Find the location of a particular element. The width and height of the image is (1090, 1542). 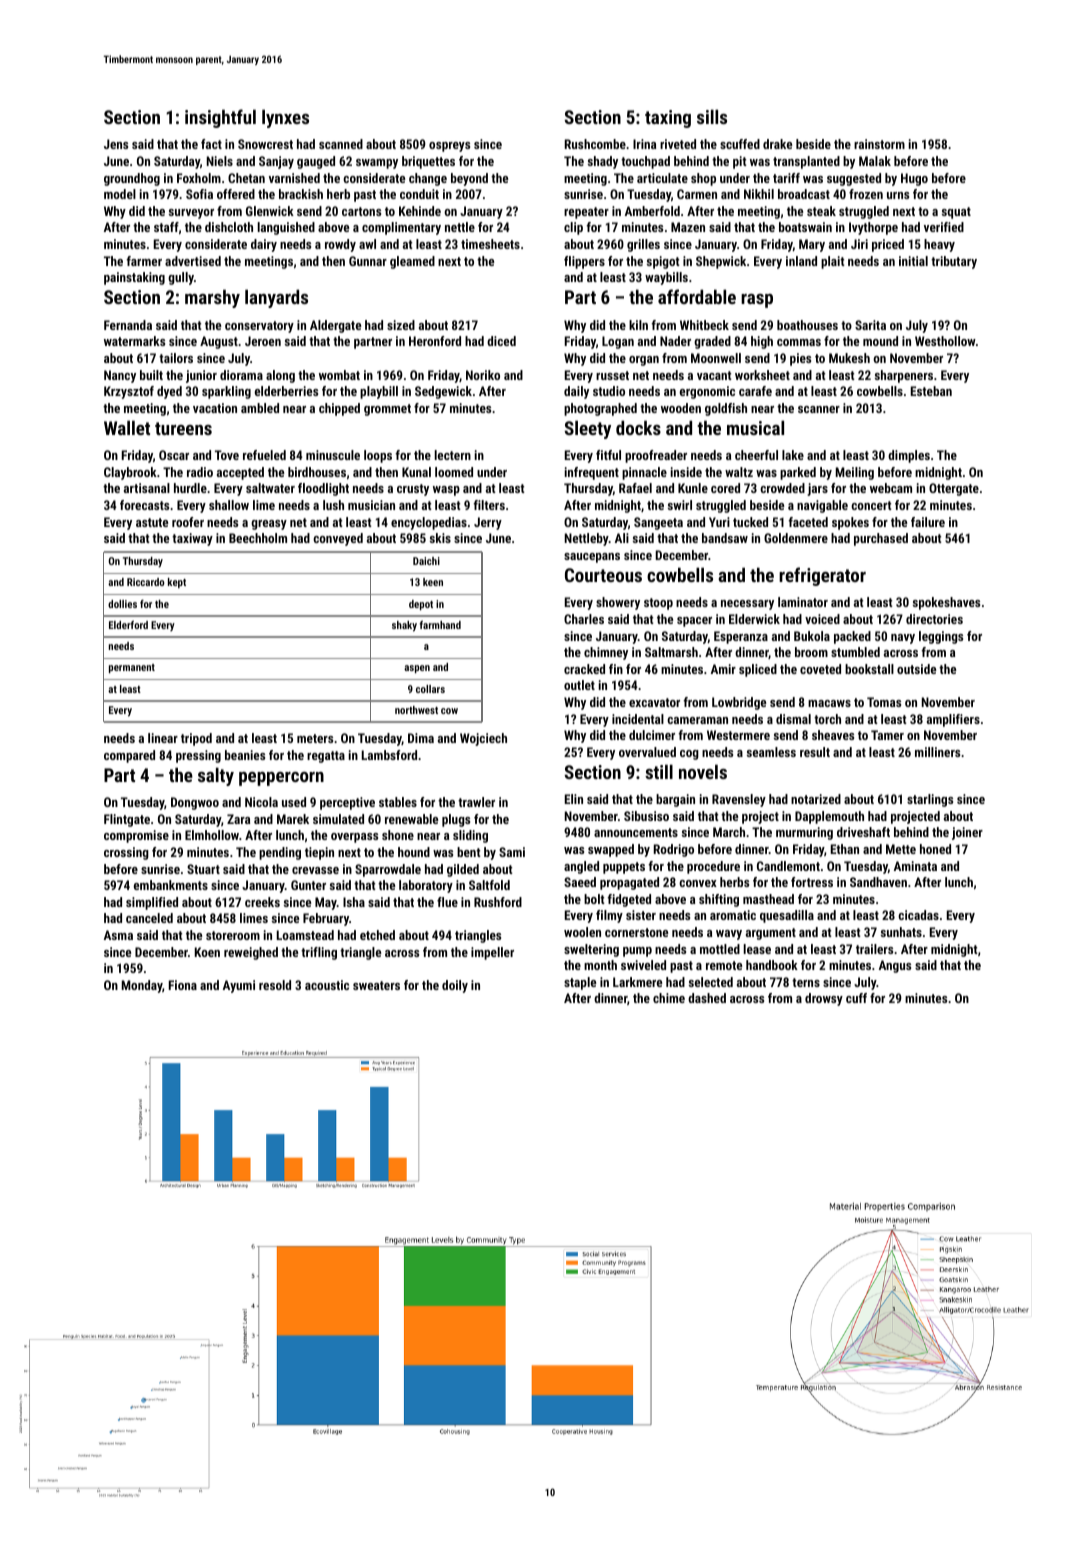

tucked is located at coordinates (750, 522).
